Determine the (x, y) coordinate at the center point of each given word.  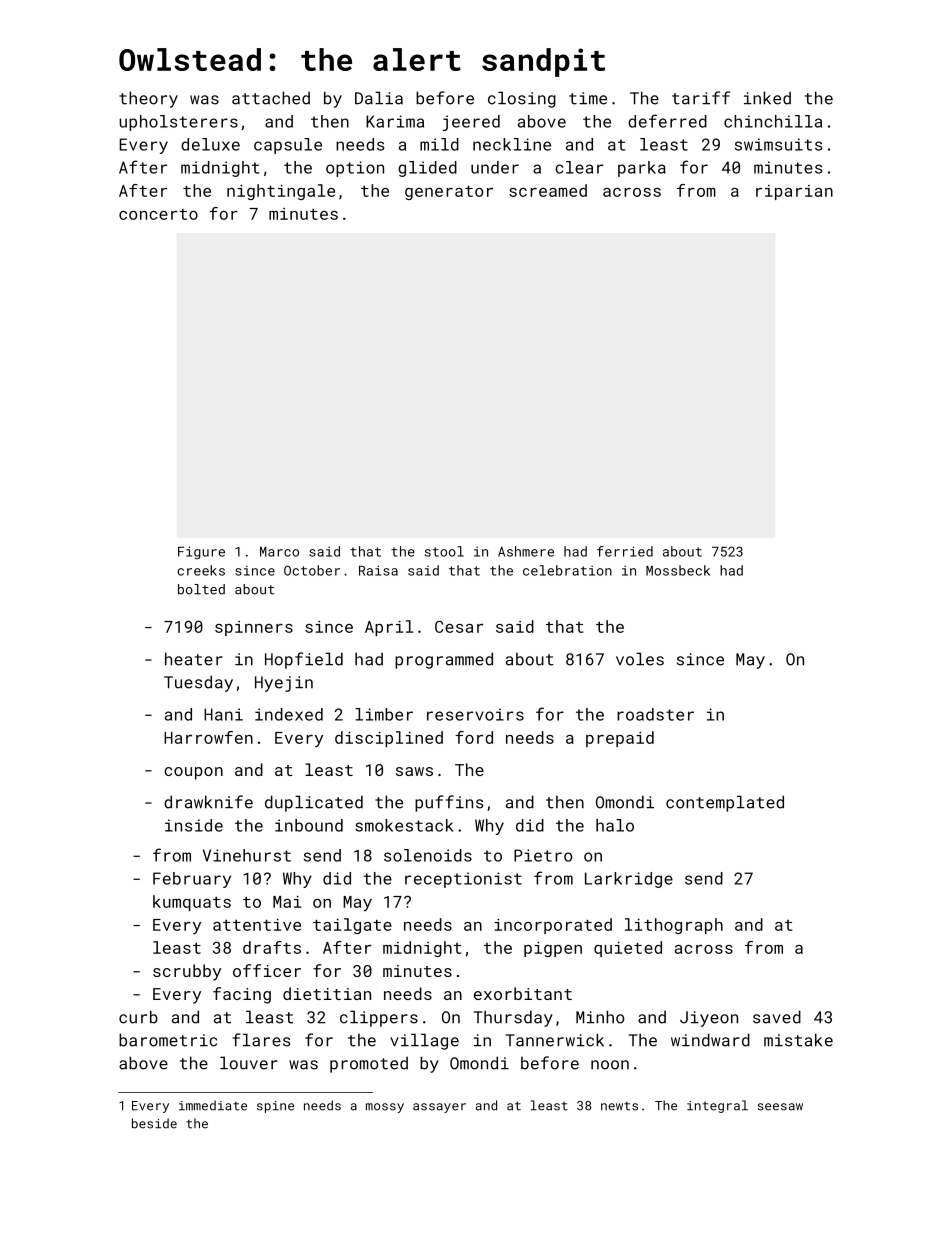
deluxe (210, 144)
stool (444, 551)
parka (642, 169)
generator (449, 193)
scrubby (187, 972)
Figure (201, 553)
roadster (655, 714)
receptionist (463, 880)
